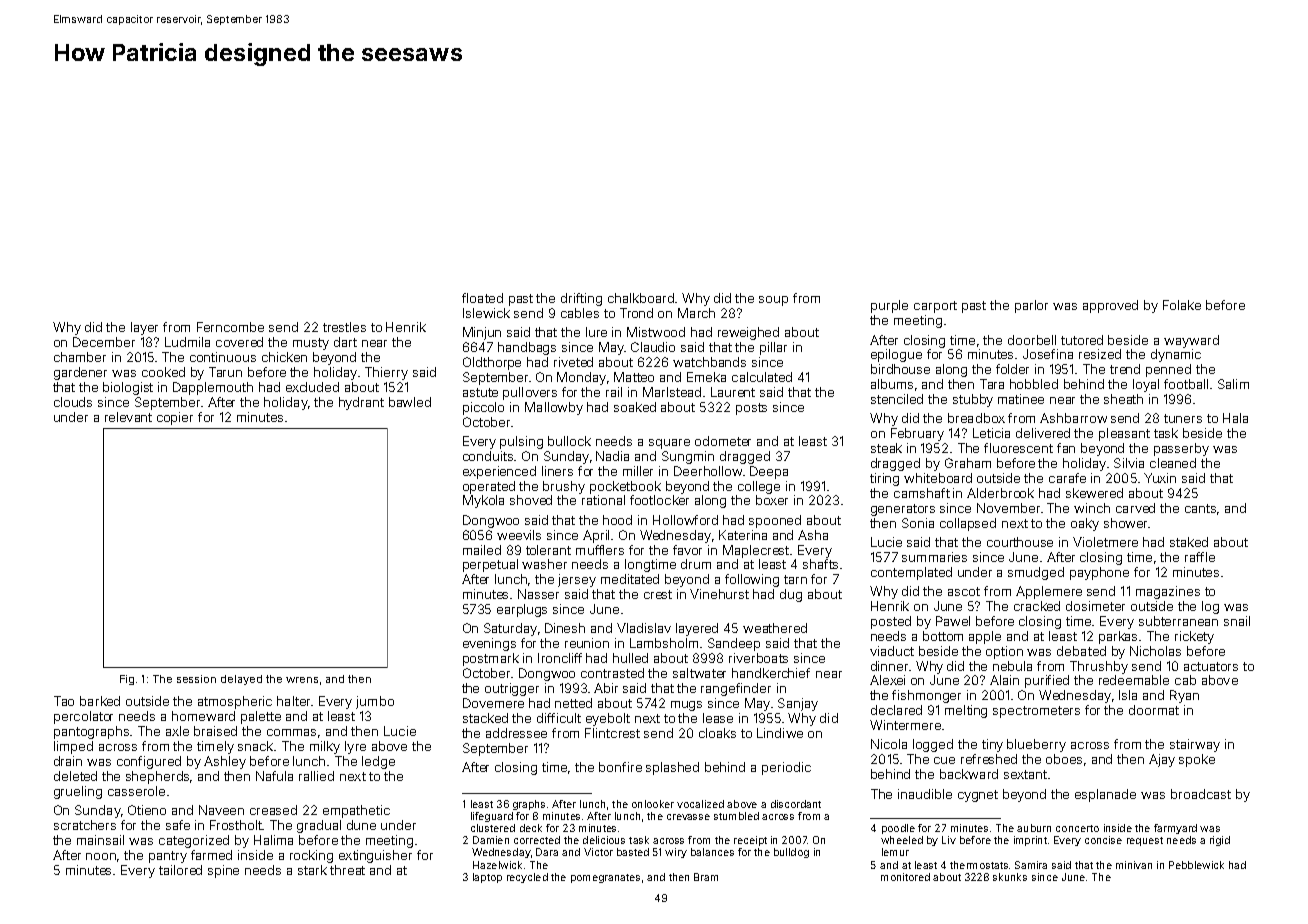  What do you see at coordinates (1067, 478) in the page?
I see `carafe` at bounding box center [1067, 478].
